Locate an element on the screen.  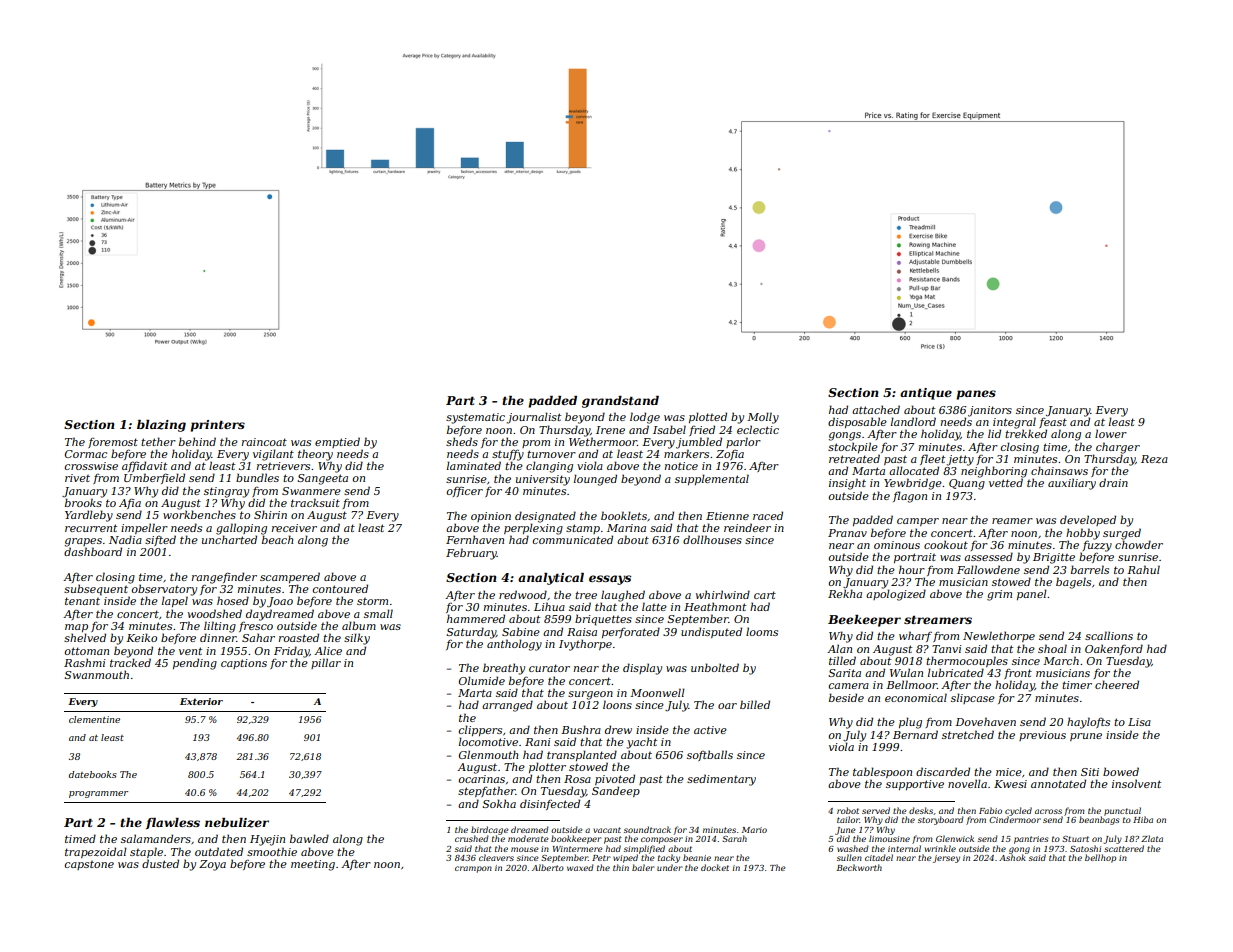
Umberfield is located at coordinates (154, 478).
